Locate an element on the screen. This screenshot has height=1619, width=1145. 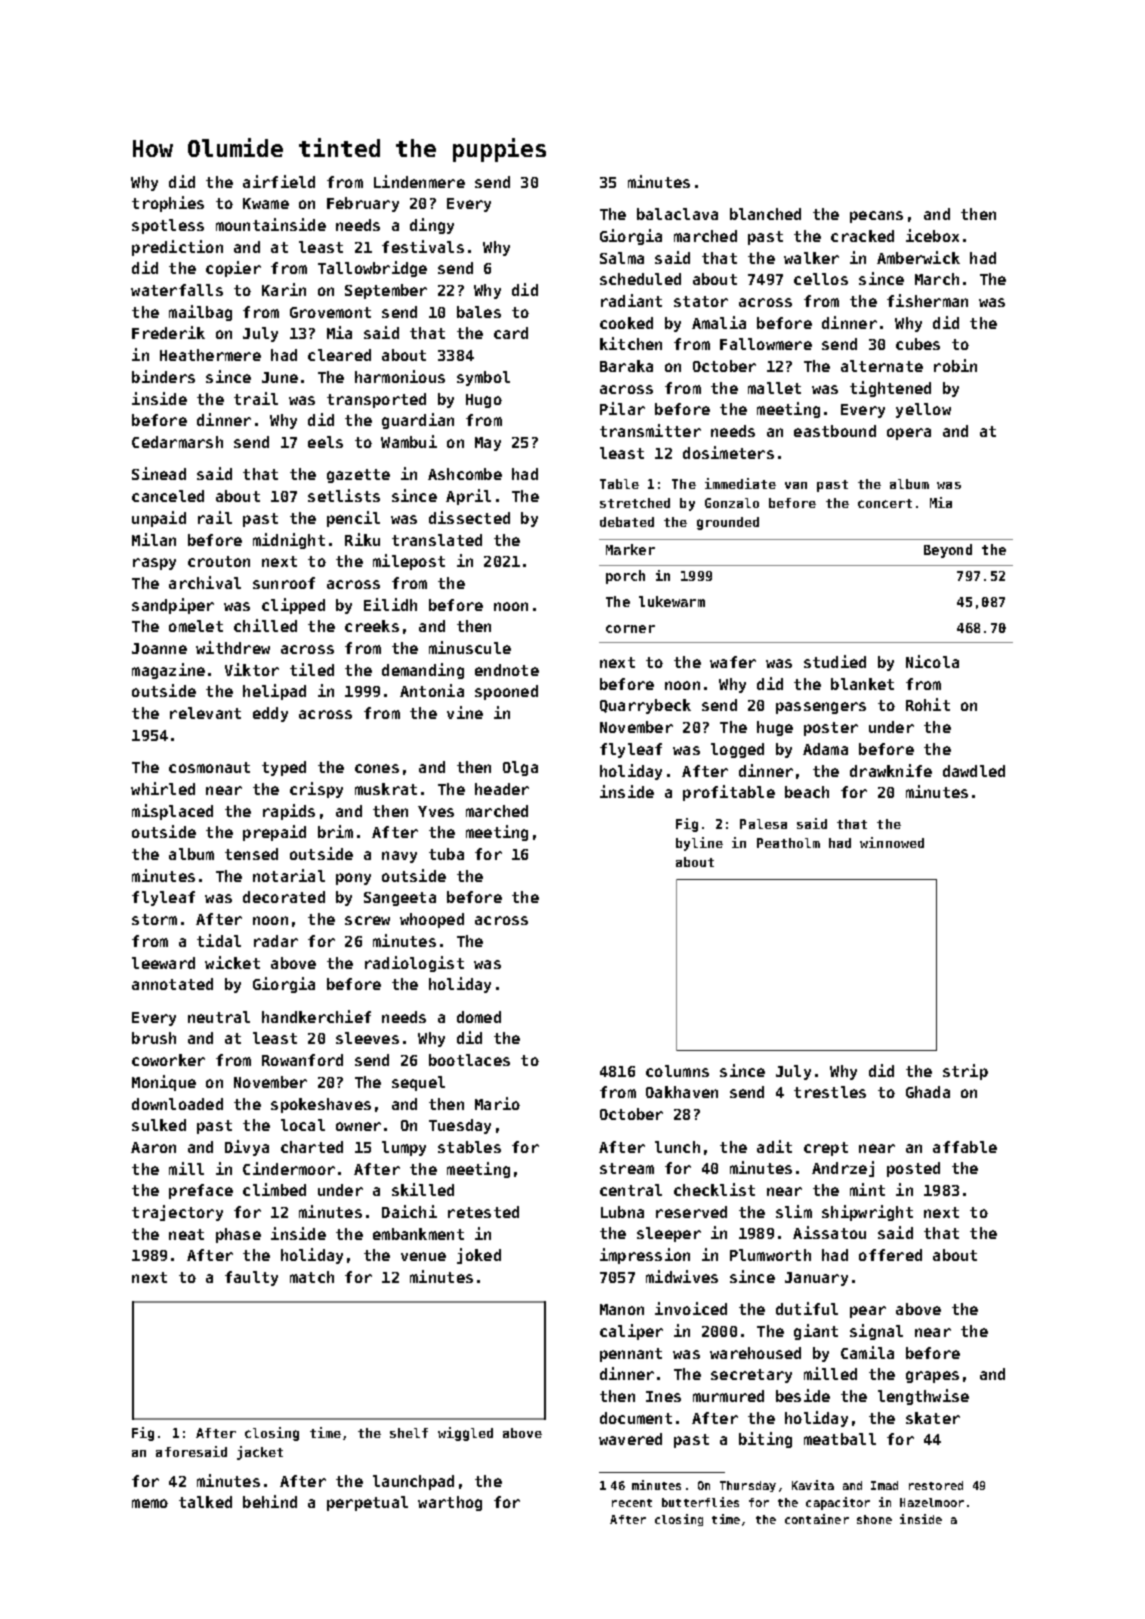
bales is located at coordinates (479, 312).
